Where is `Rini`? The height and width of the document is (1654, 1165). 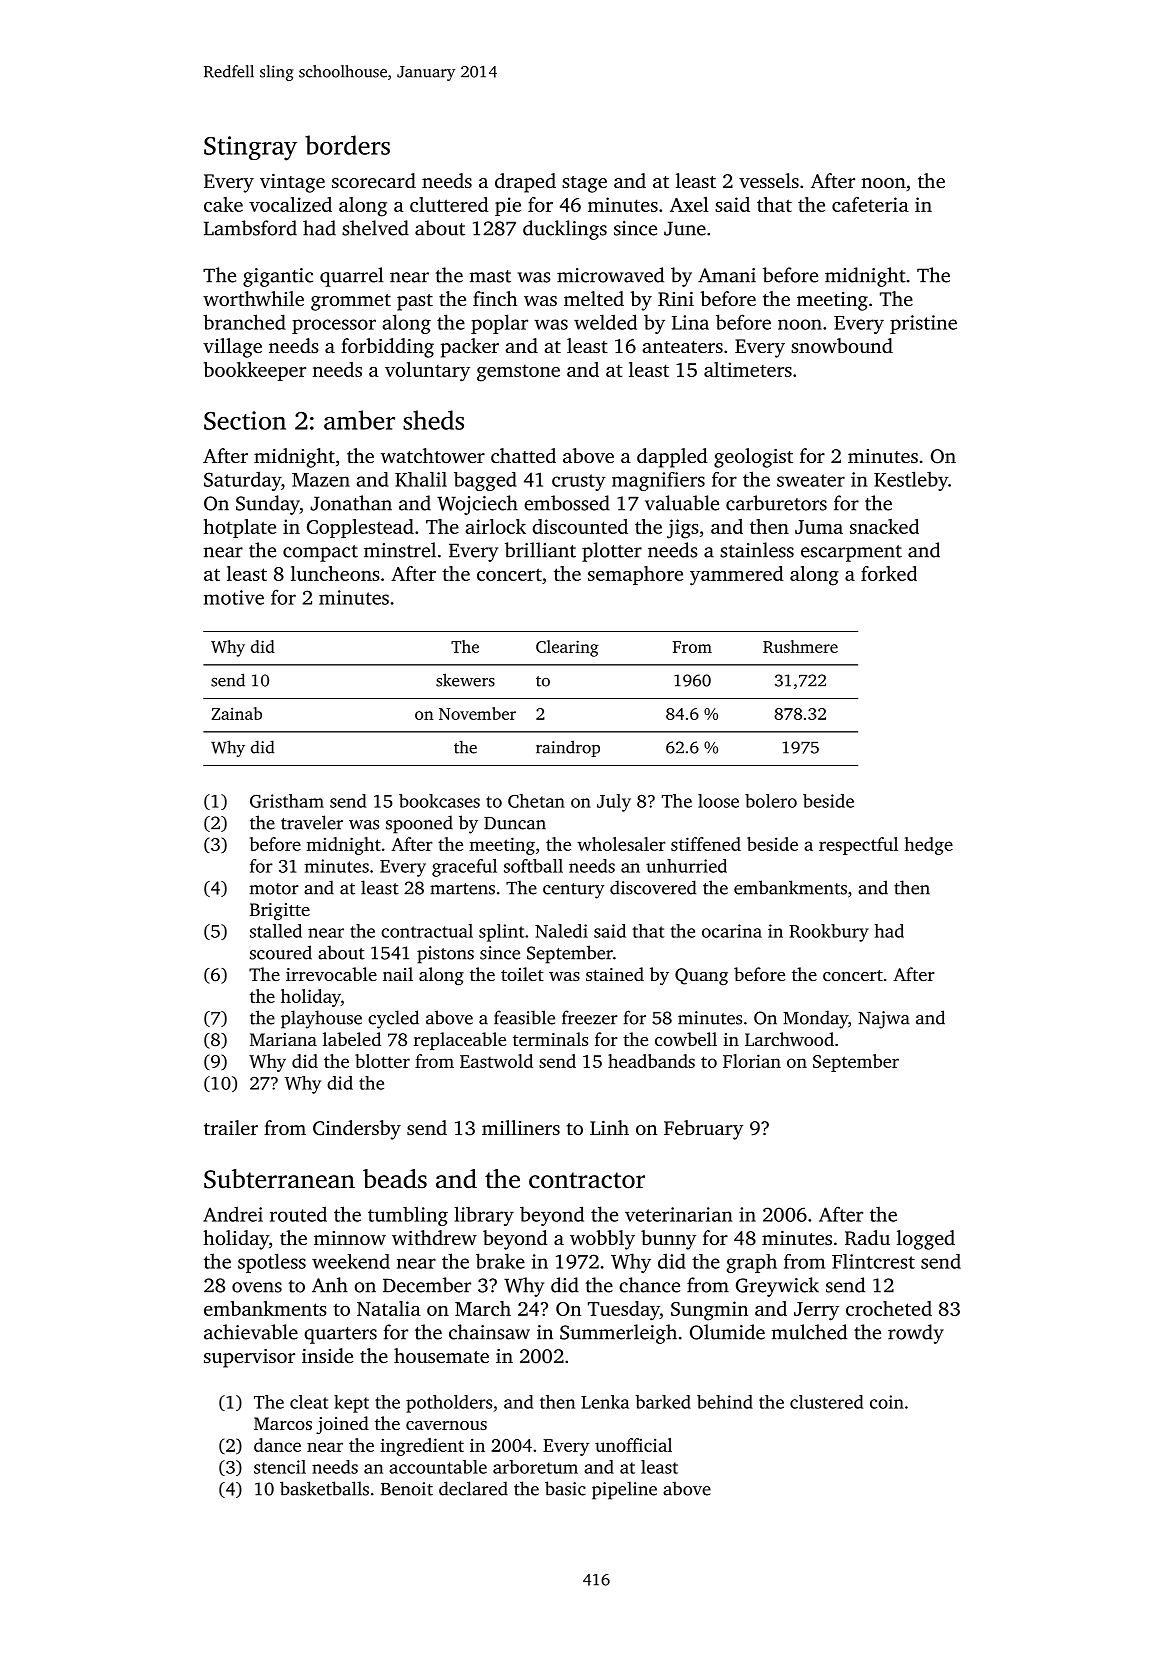
Rini is located at coordinates (676, 299).
